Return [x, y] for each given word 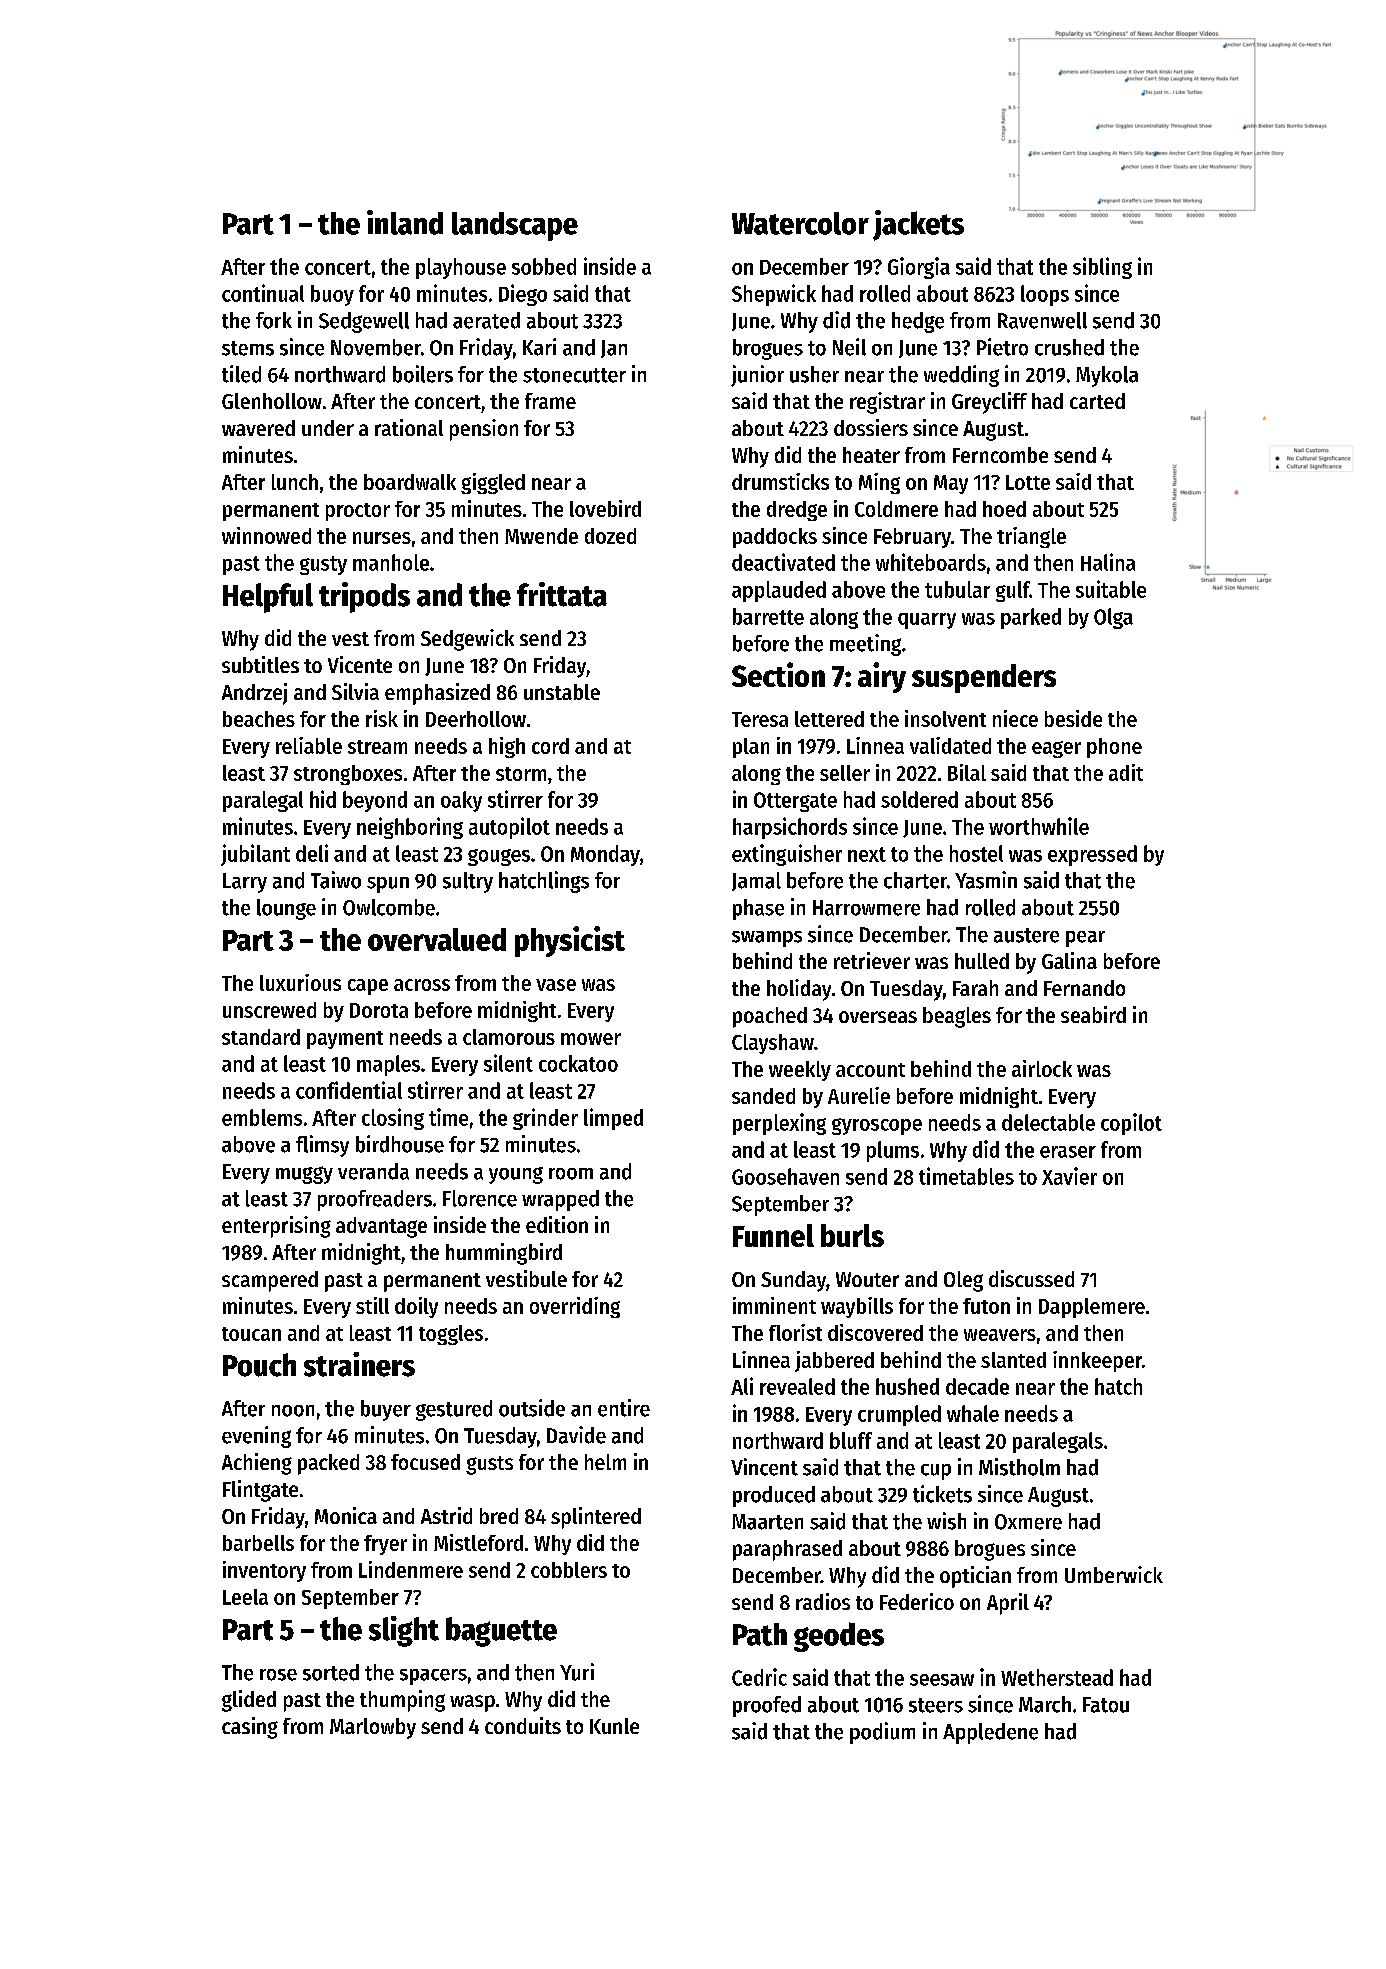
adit [1126, 772]
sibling [1102, 268]
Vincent [764, 1467]
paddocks [775, 538]
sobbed [544, 266]
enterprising [276, 1227]
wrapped [560, 1200]
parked [1031, 618]
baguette [501, 1632]
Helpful [268, 598]
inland [405, 222]
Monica [346, 1515]
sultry [468, 882]
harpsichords [790, 828]
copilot [1131, 1124]
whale [973, 1413]
